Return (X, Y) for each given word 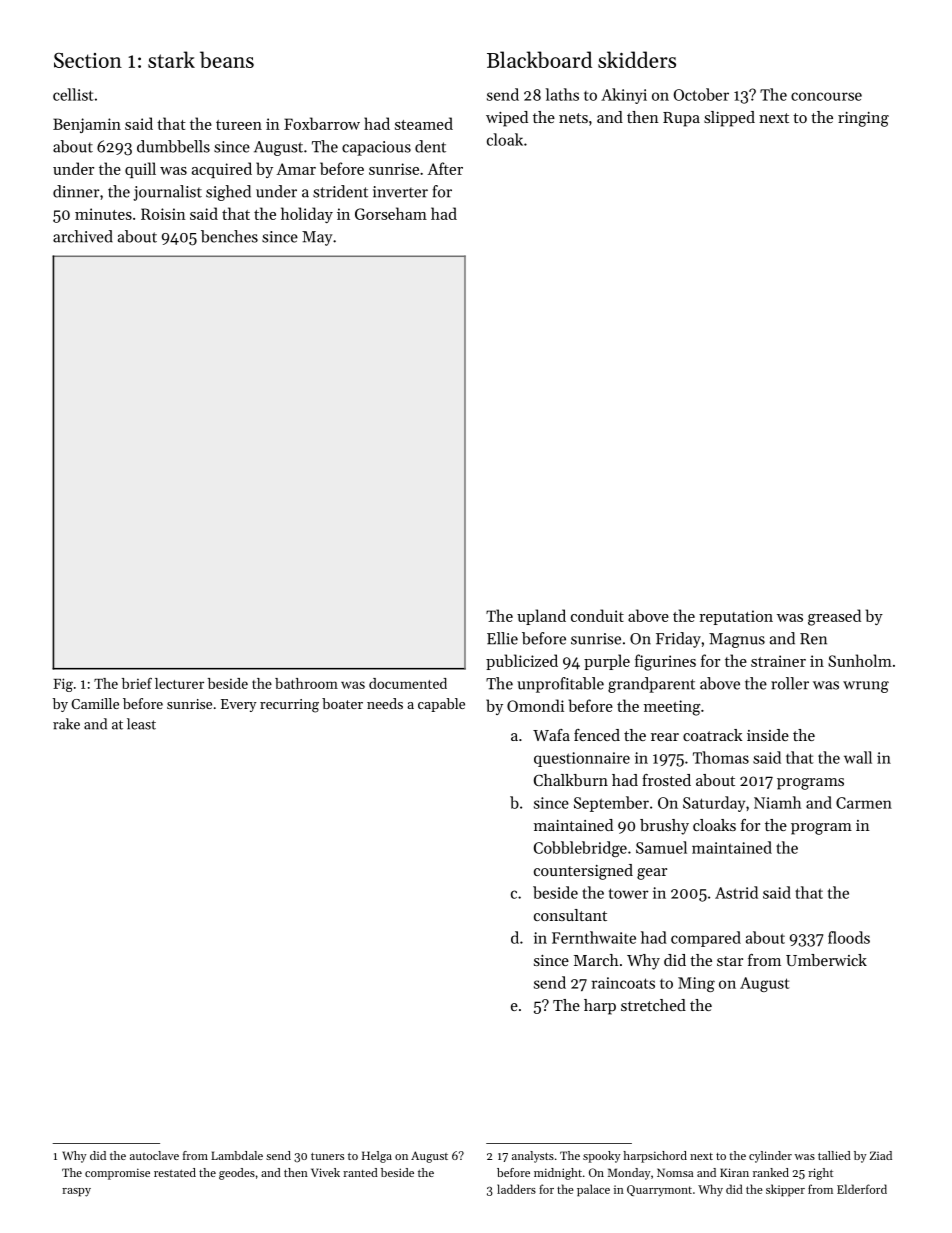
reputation (736, 617)
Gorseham (391, 213)
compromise (117, 1174)
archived (83, 236)
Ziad (881, 1155)
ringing (863, 119)
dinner (76, 191)
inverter (400, 192)
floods (849, 937)
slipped (729, 119)
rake (66, 724)
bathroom (306, 683)
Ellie (502, 638)
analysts (533, 1157)
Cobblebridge (580, 849)
